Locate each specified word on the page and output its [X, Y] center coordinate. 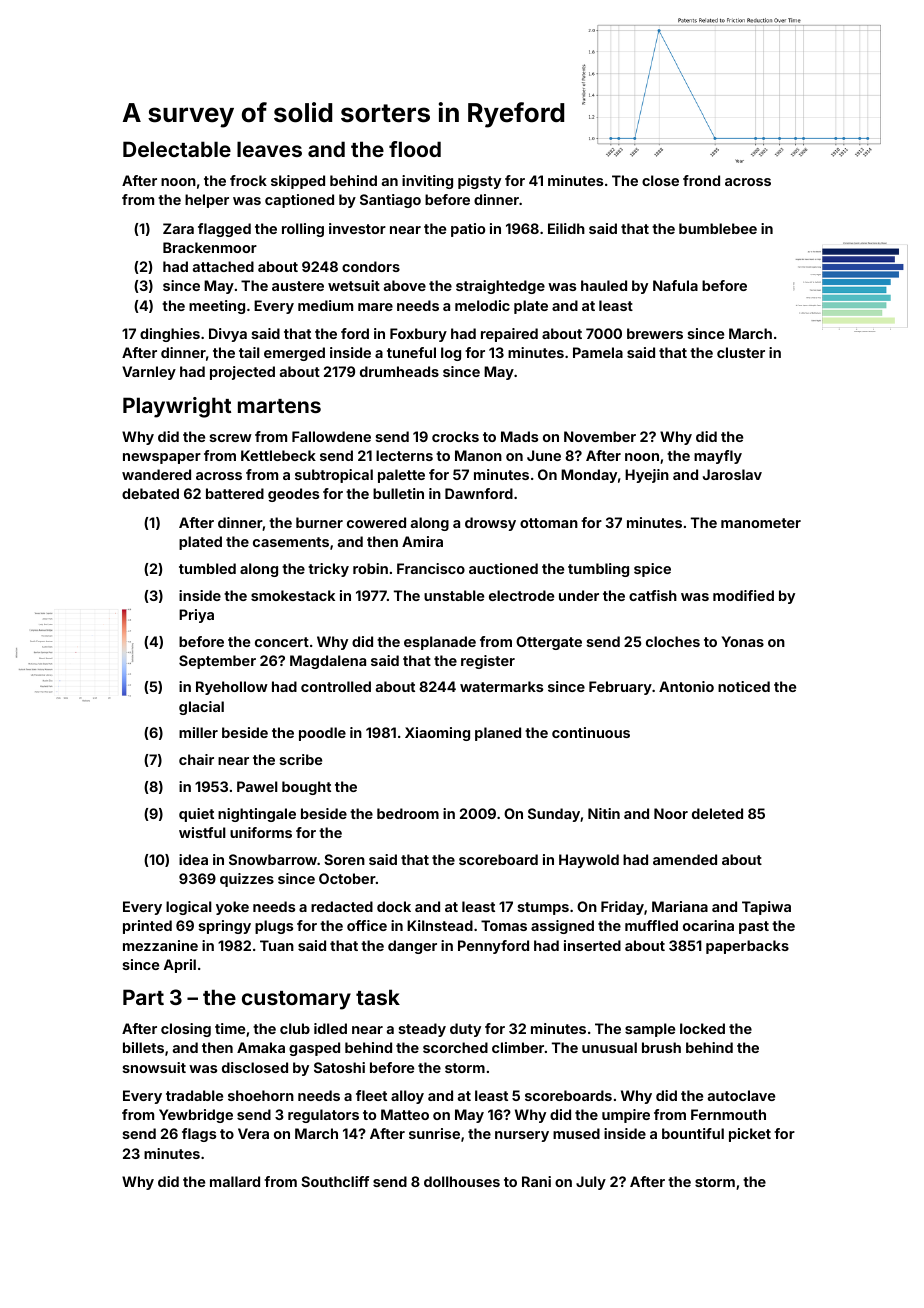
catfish [653, 595]
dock [394, 906]
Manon [478, 455]
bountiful [693, 1133]
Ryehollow [232, 688]
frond [701, 180]
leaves [269, 149]
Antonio [686, 686]
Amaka [261, 1047]
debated [150, 493]
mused [576, 1133]
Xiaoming [437, 734]
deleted [717, 813]
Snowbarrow [273, 859]
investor [357, 228]
